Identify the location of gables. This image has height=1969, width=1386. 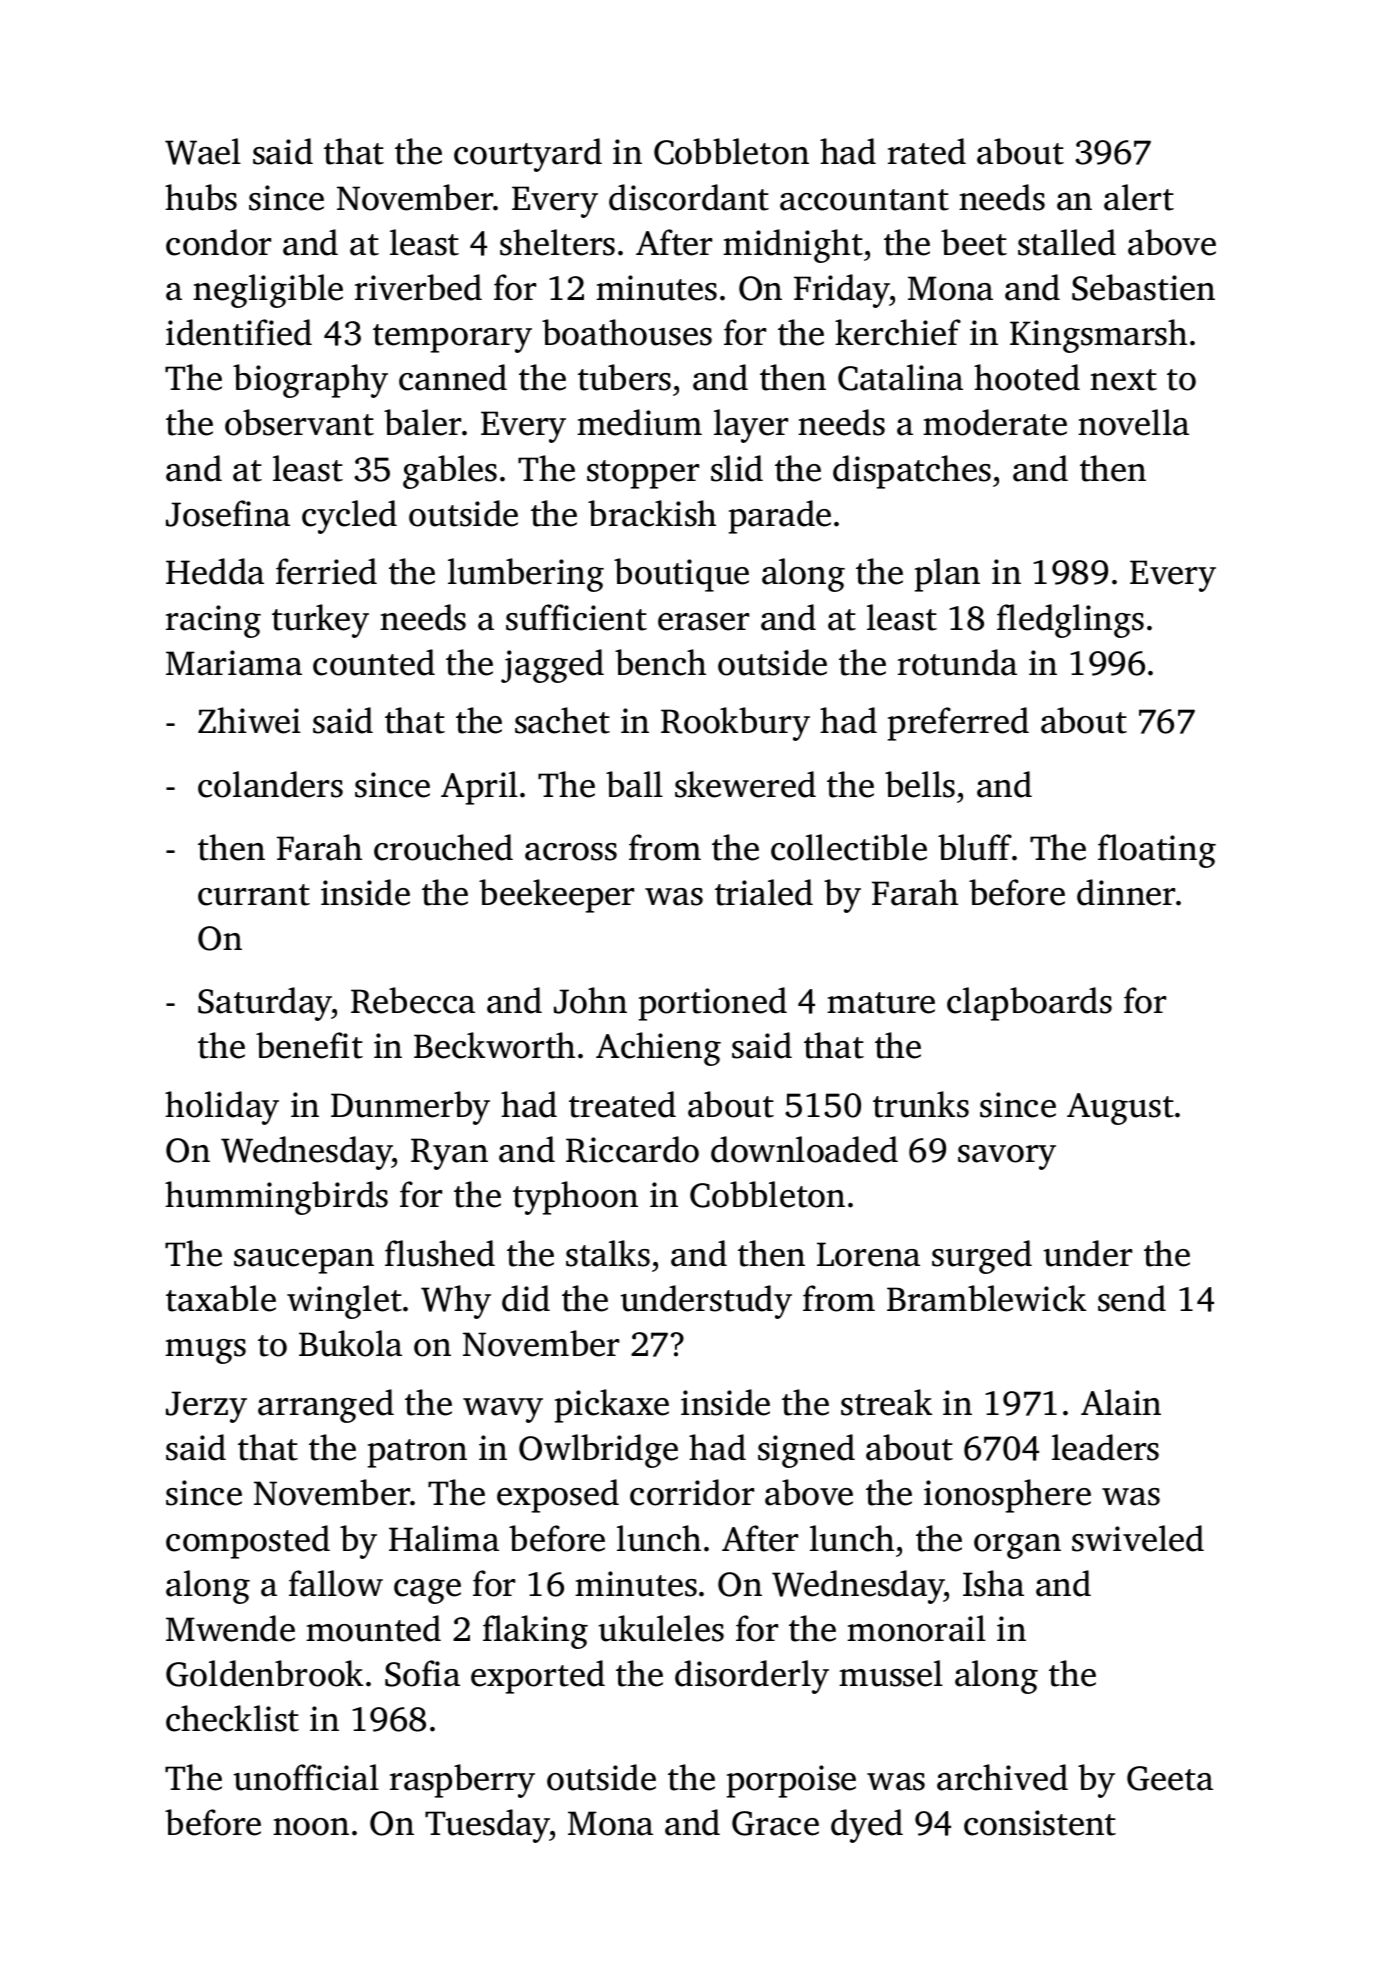
(450, 472).
